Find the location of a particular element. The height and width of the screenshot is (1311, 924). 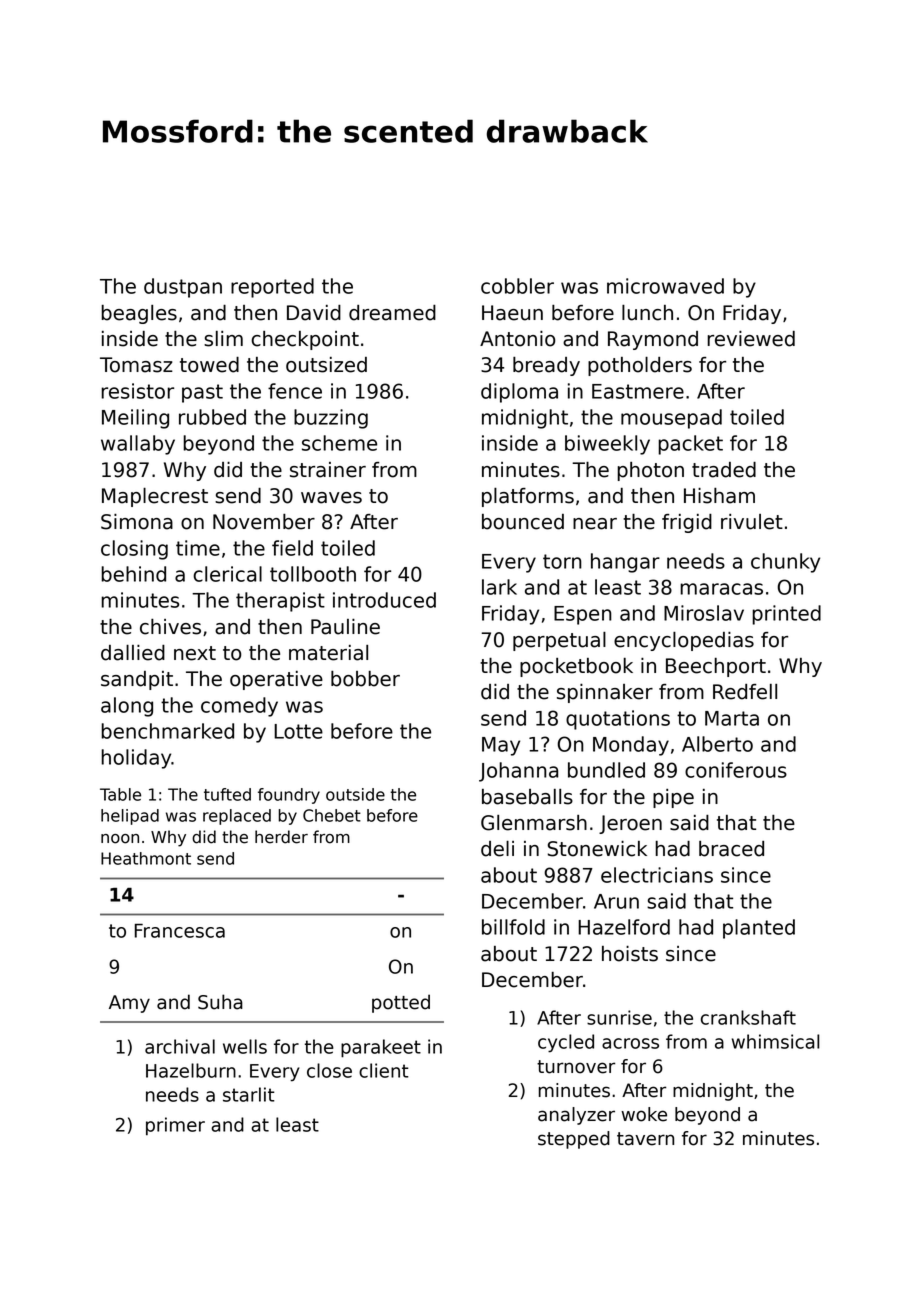

braced is located at coordinates (731, 849).
